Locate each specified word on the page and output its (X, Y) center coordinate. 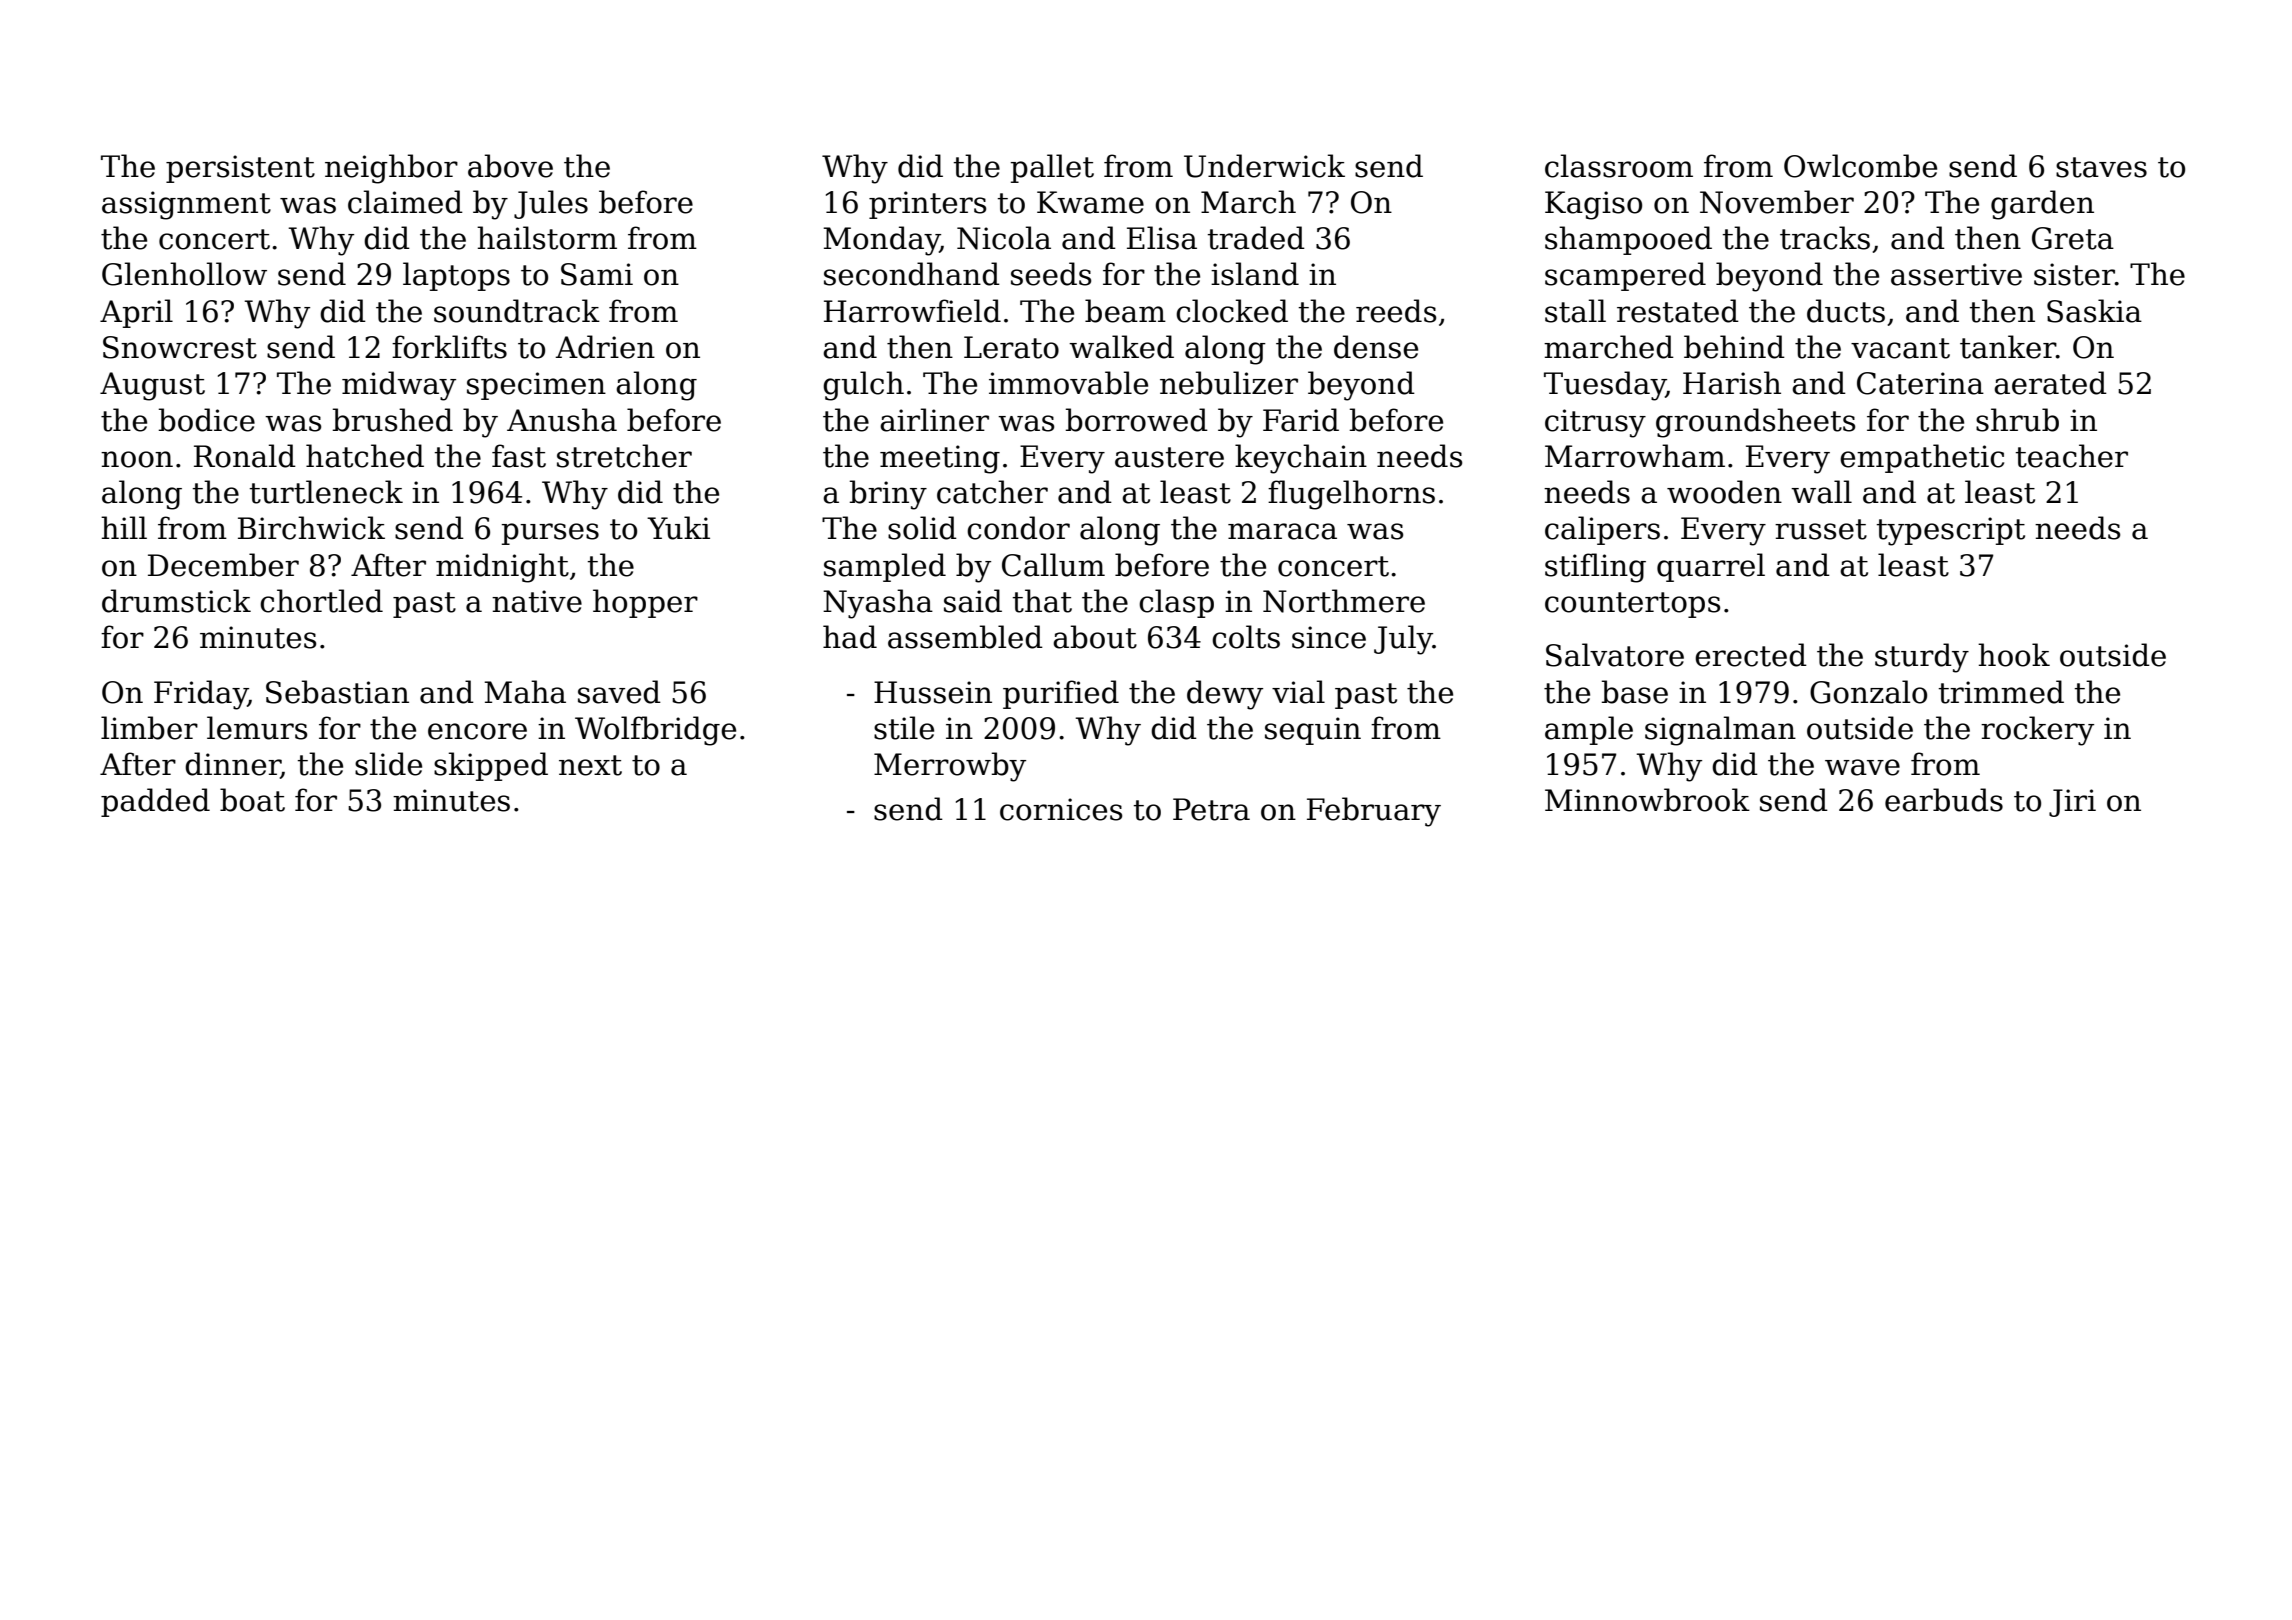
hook (2014, 655)
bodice (207, 420)
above (510, 166)
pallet (1052, 168)
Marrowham (1635, 456)
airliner (934, 420)
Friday (201, 695)
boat (252, 800)
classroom (1619, 166)
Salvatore (1615, 655)
